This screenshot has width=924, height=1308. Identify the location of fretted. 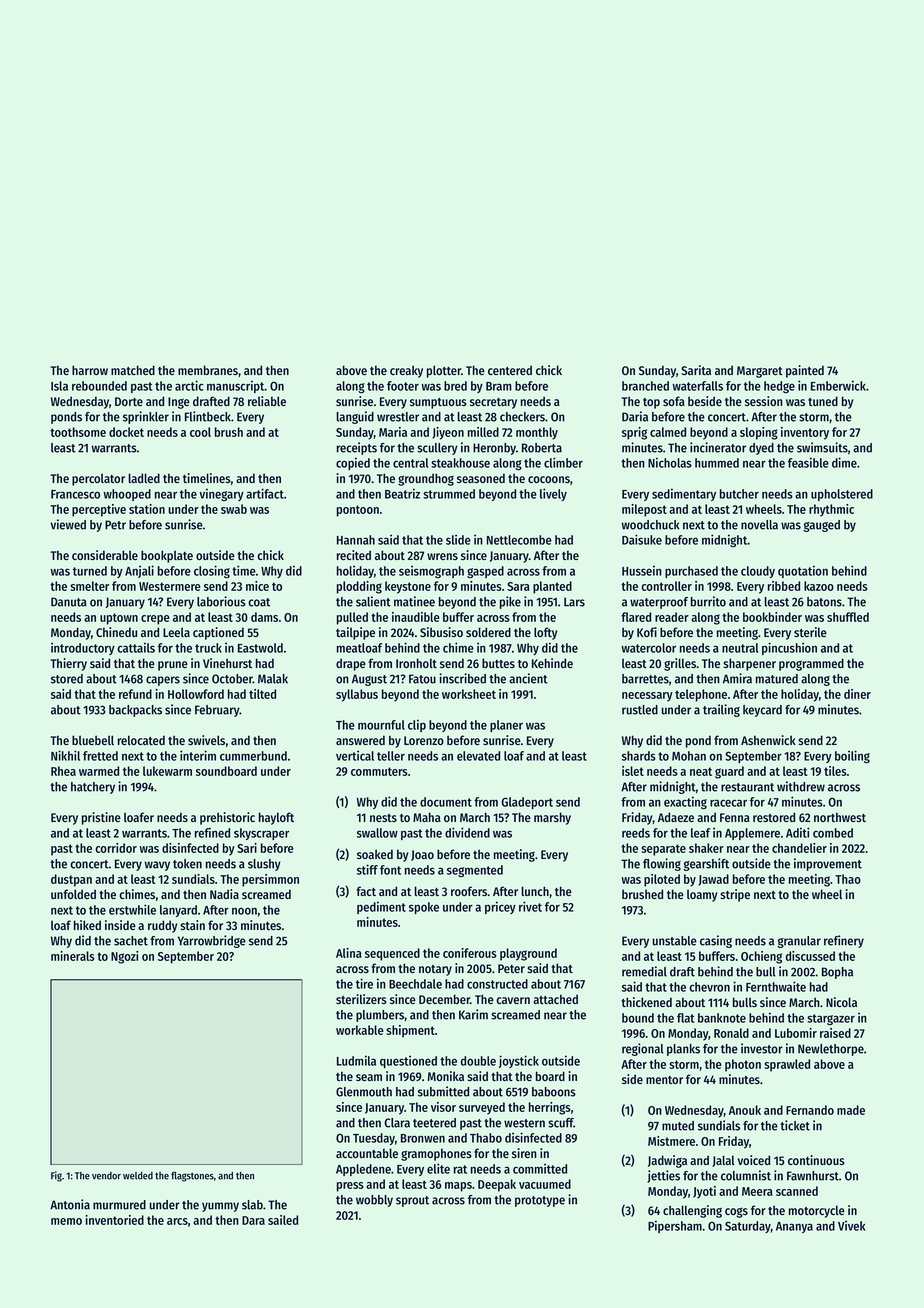
(100, 756).
